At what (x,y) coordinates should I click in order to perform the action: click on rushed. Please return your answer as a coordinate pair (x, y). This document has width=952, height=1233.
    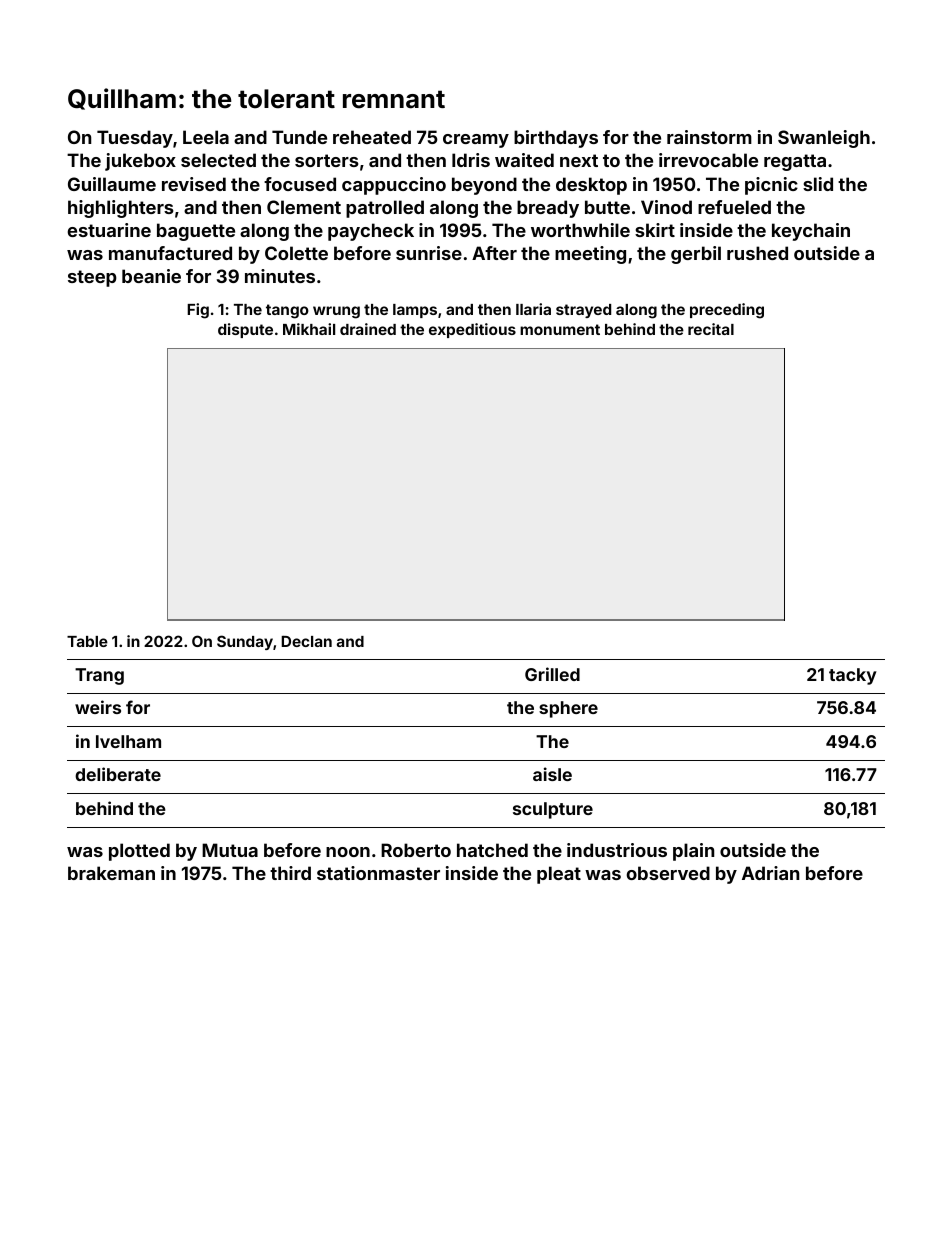
    Looking at the image, I should click on (757, 253).
